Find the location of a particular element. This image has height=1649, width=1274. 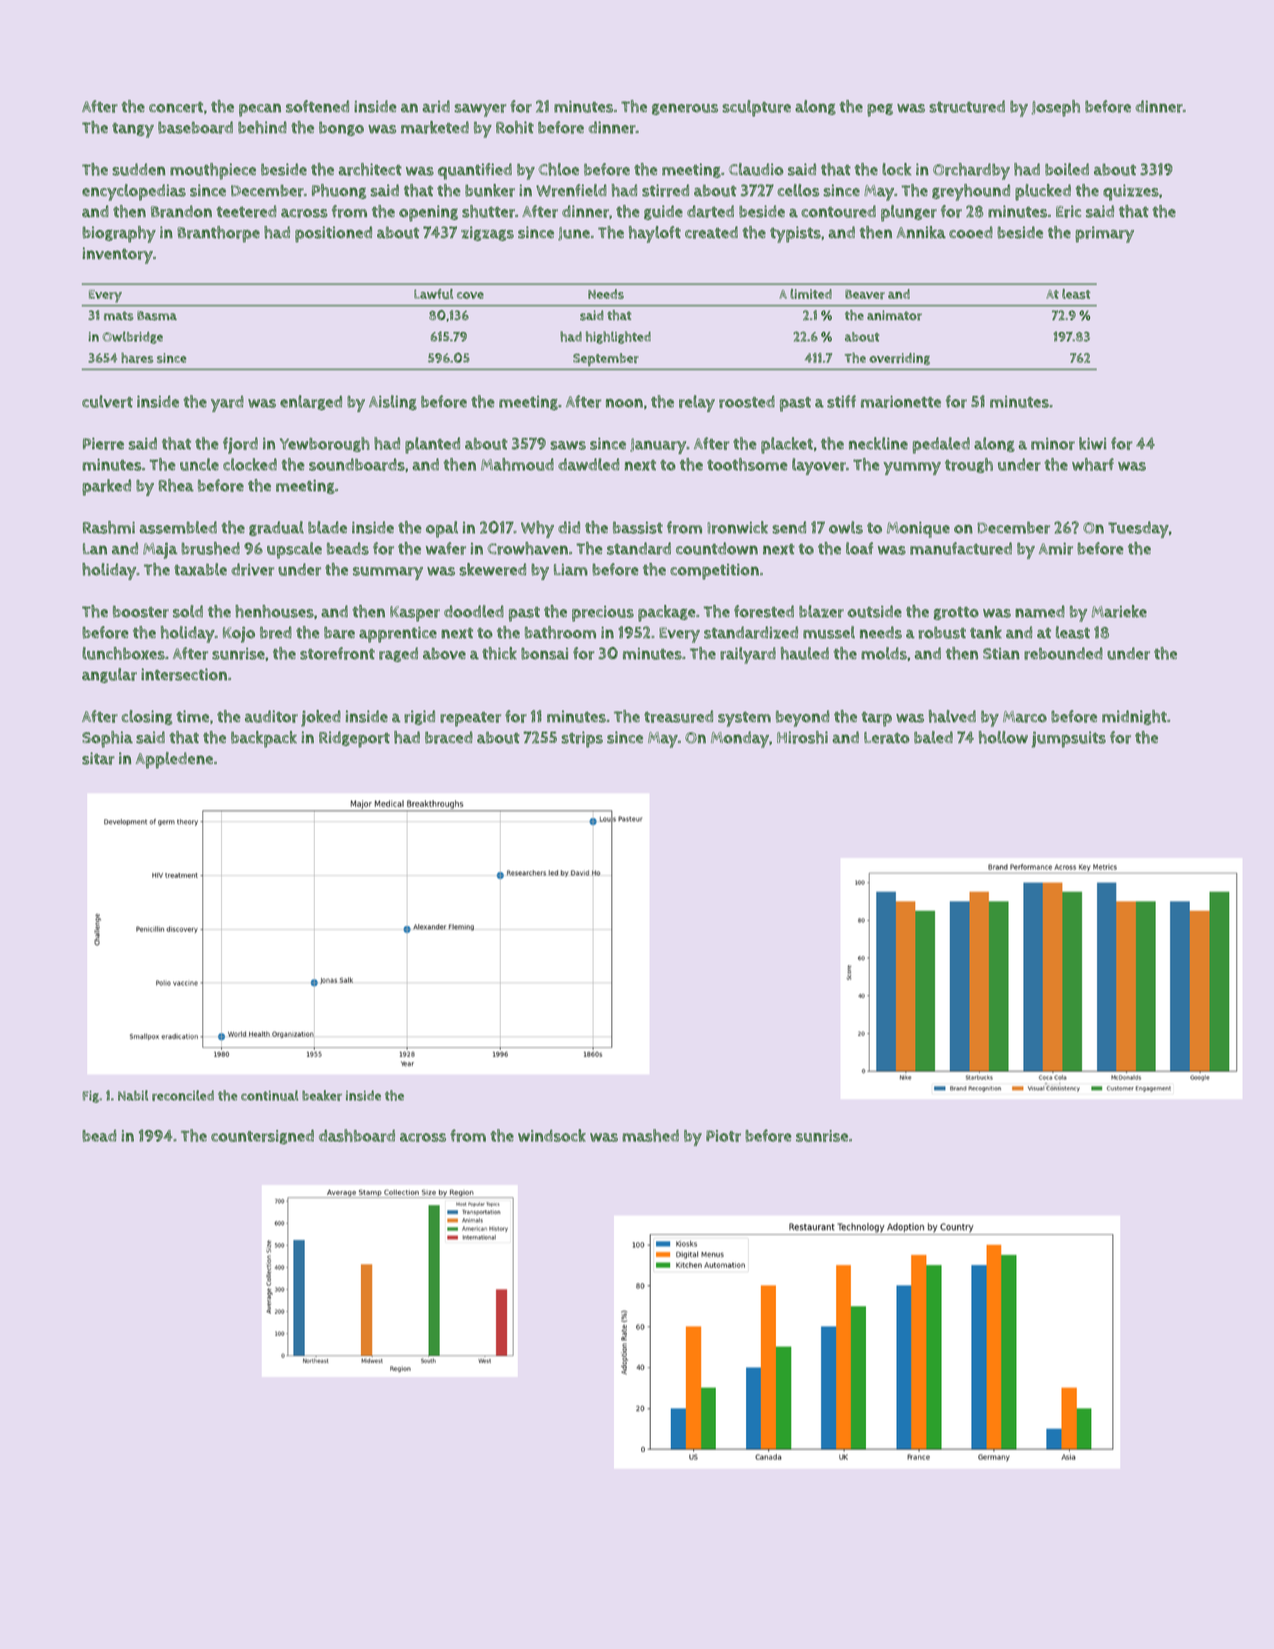

jumpsuits is located at coordinates (1069, 739).
